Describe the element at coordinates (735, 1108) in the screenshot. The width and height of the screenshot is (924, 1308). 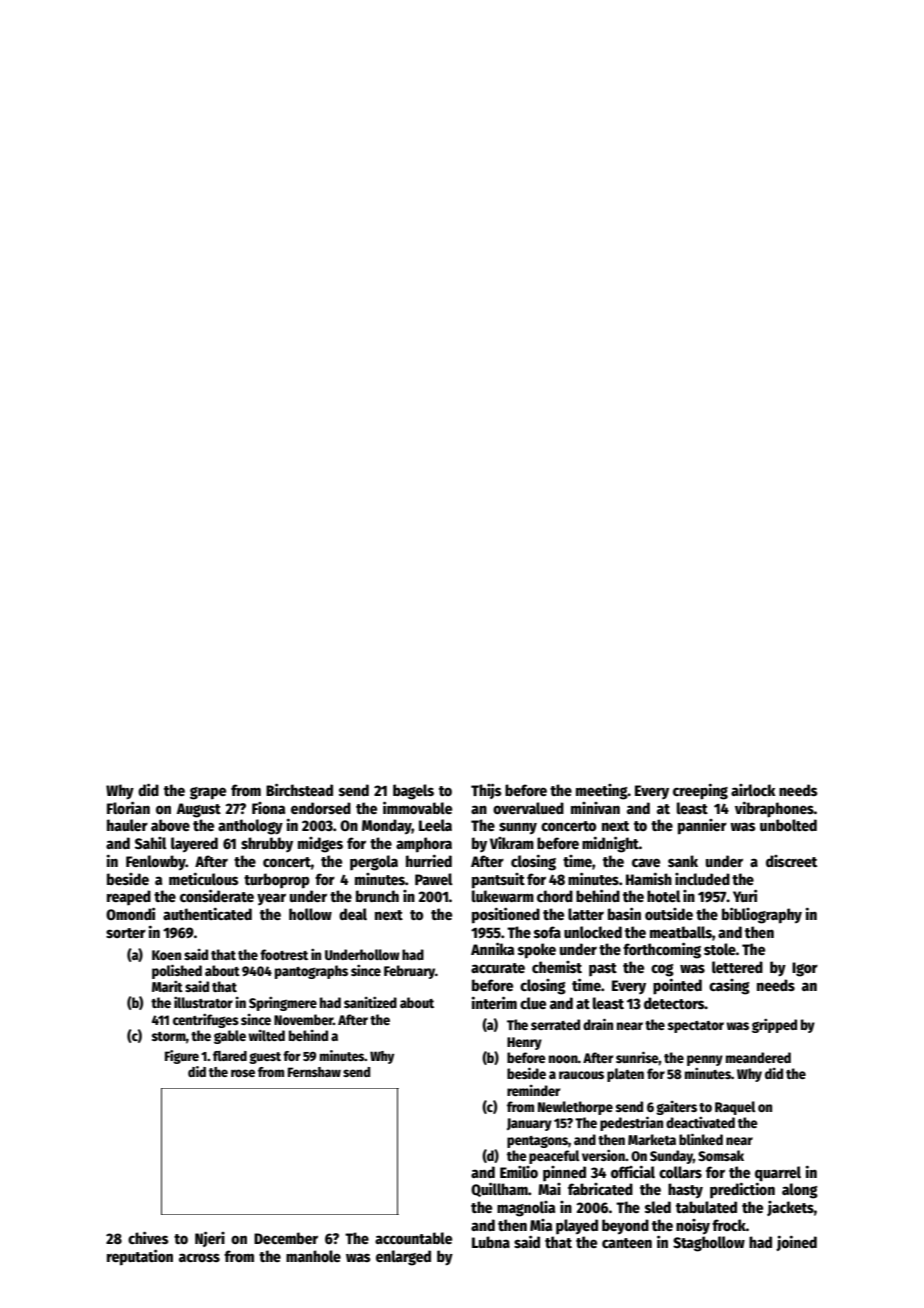
I see `Raquel` at that location.
